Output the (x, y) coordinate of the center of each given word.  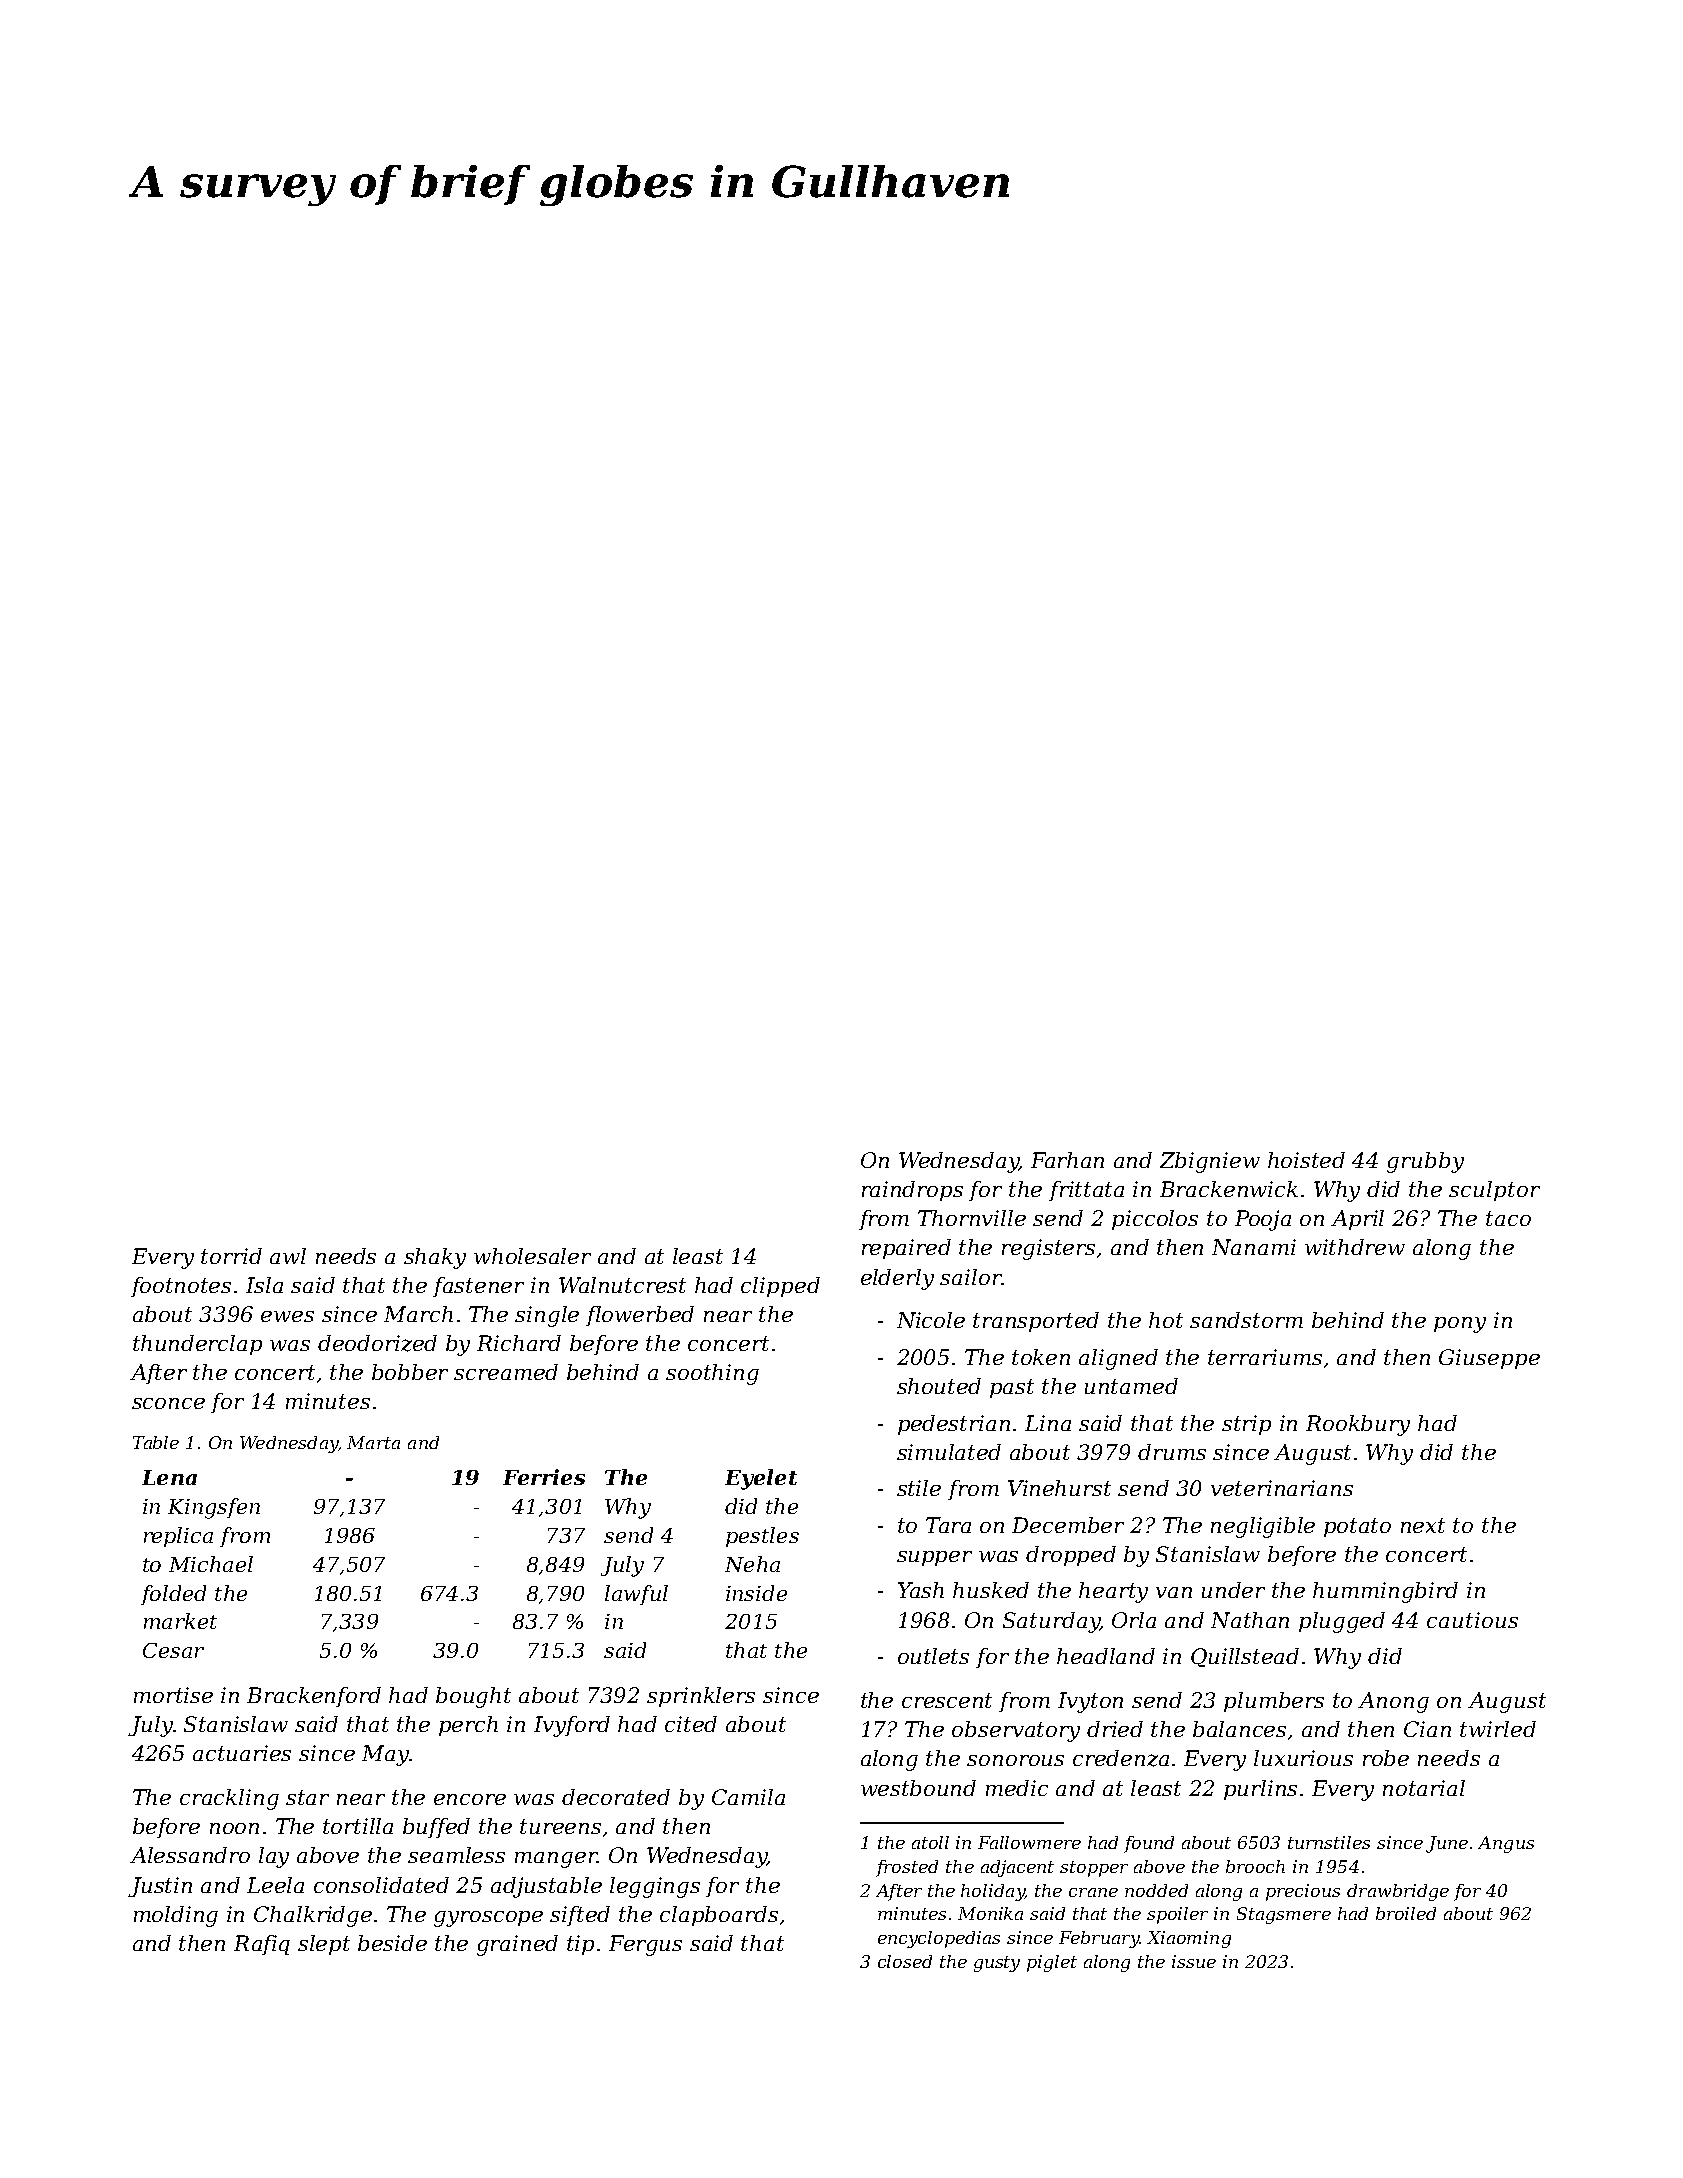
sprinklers (701, 1697)
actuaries (242, 1753)
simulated (949, 1452)
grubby (1425, 1162)
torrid (231, 1256)
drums (1172, 1452)
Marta (373, 1442)
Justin (160, 1887)
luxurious (1303, 1758)
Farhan (1067, 1160)
